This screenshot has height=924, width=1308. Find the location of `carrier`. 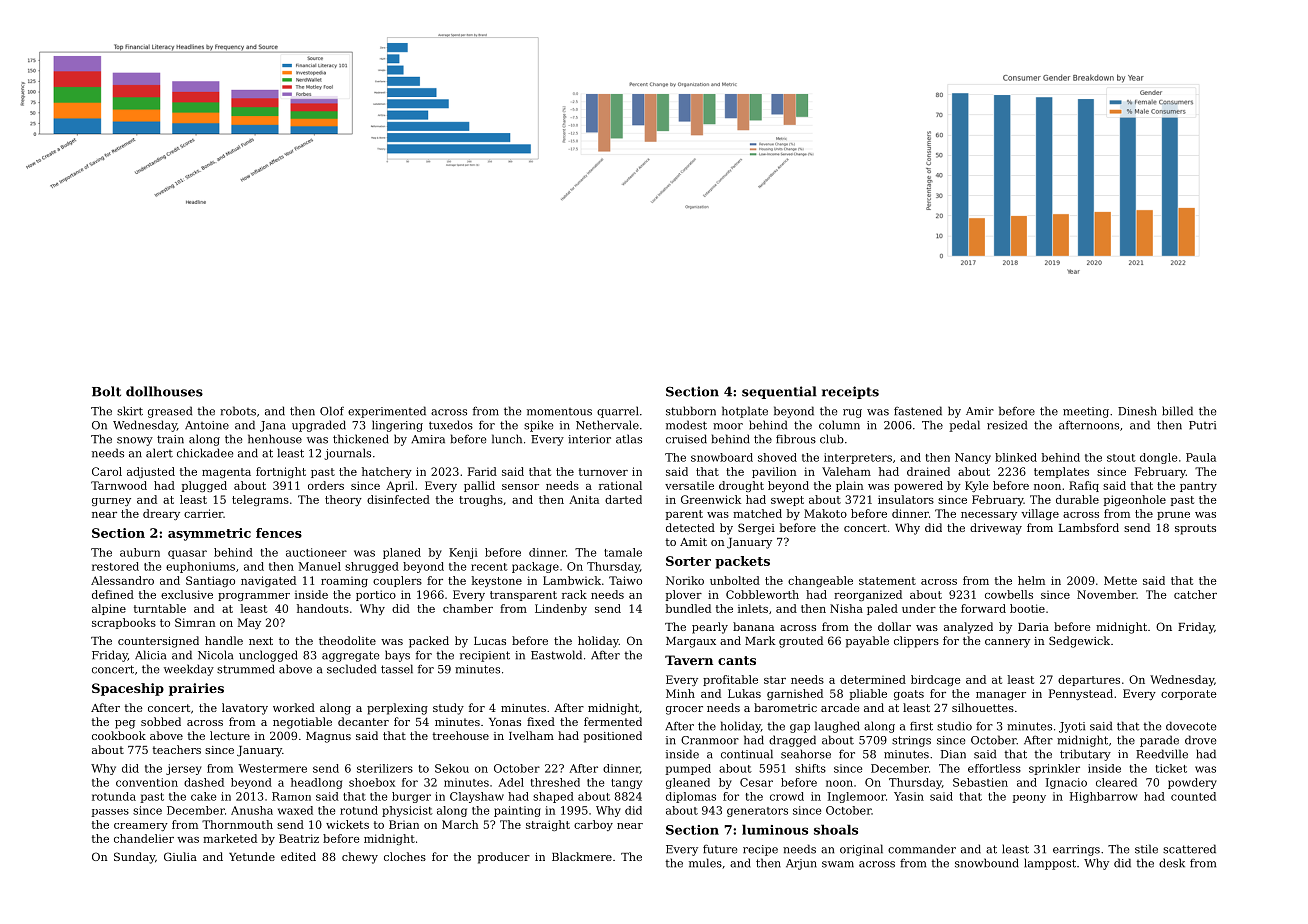

carrier is located at coordinates (203, 513).
